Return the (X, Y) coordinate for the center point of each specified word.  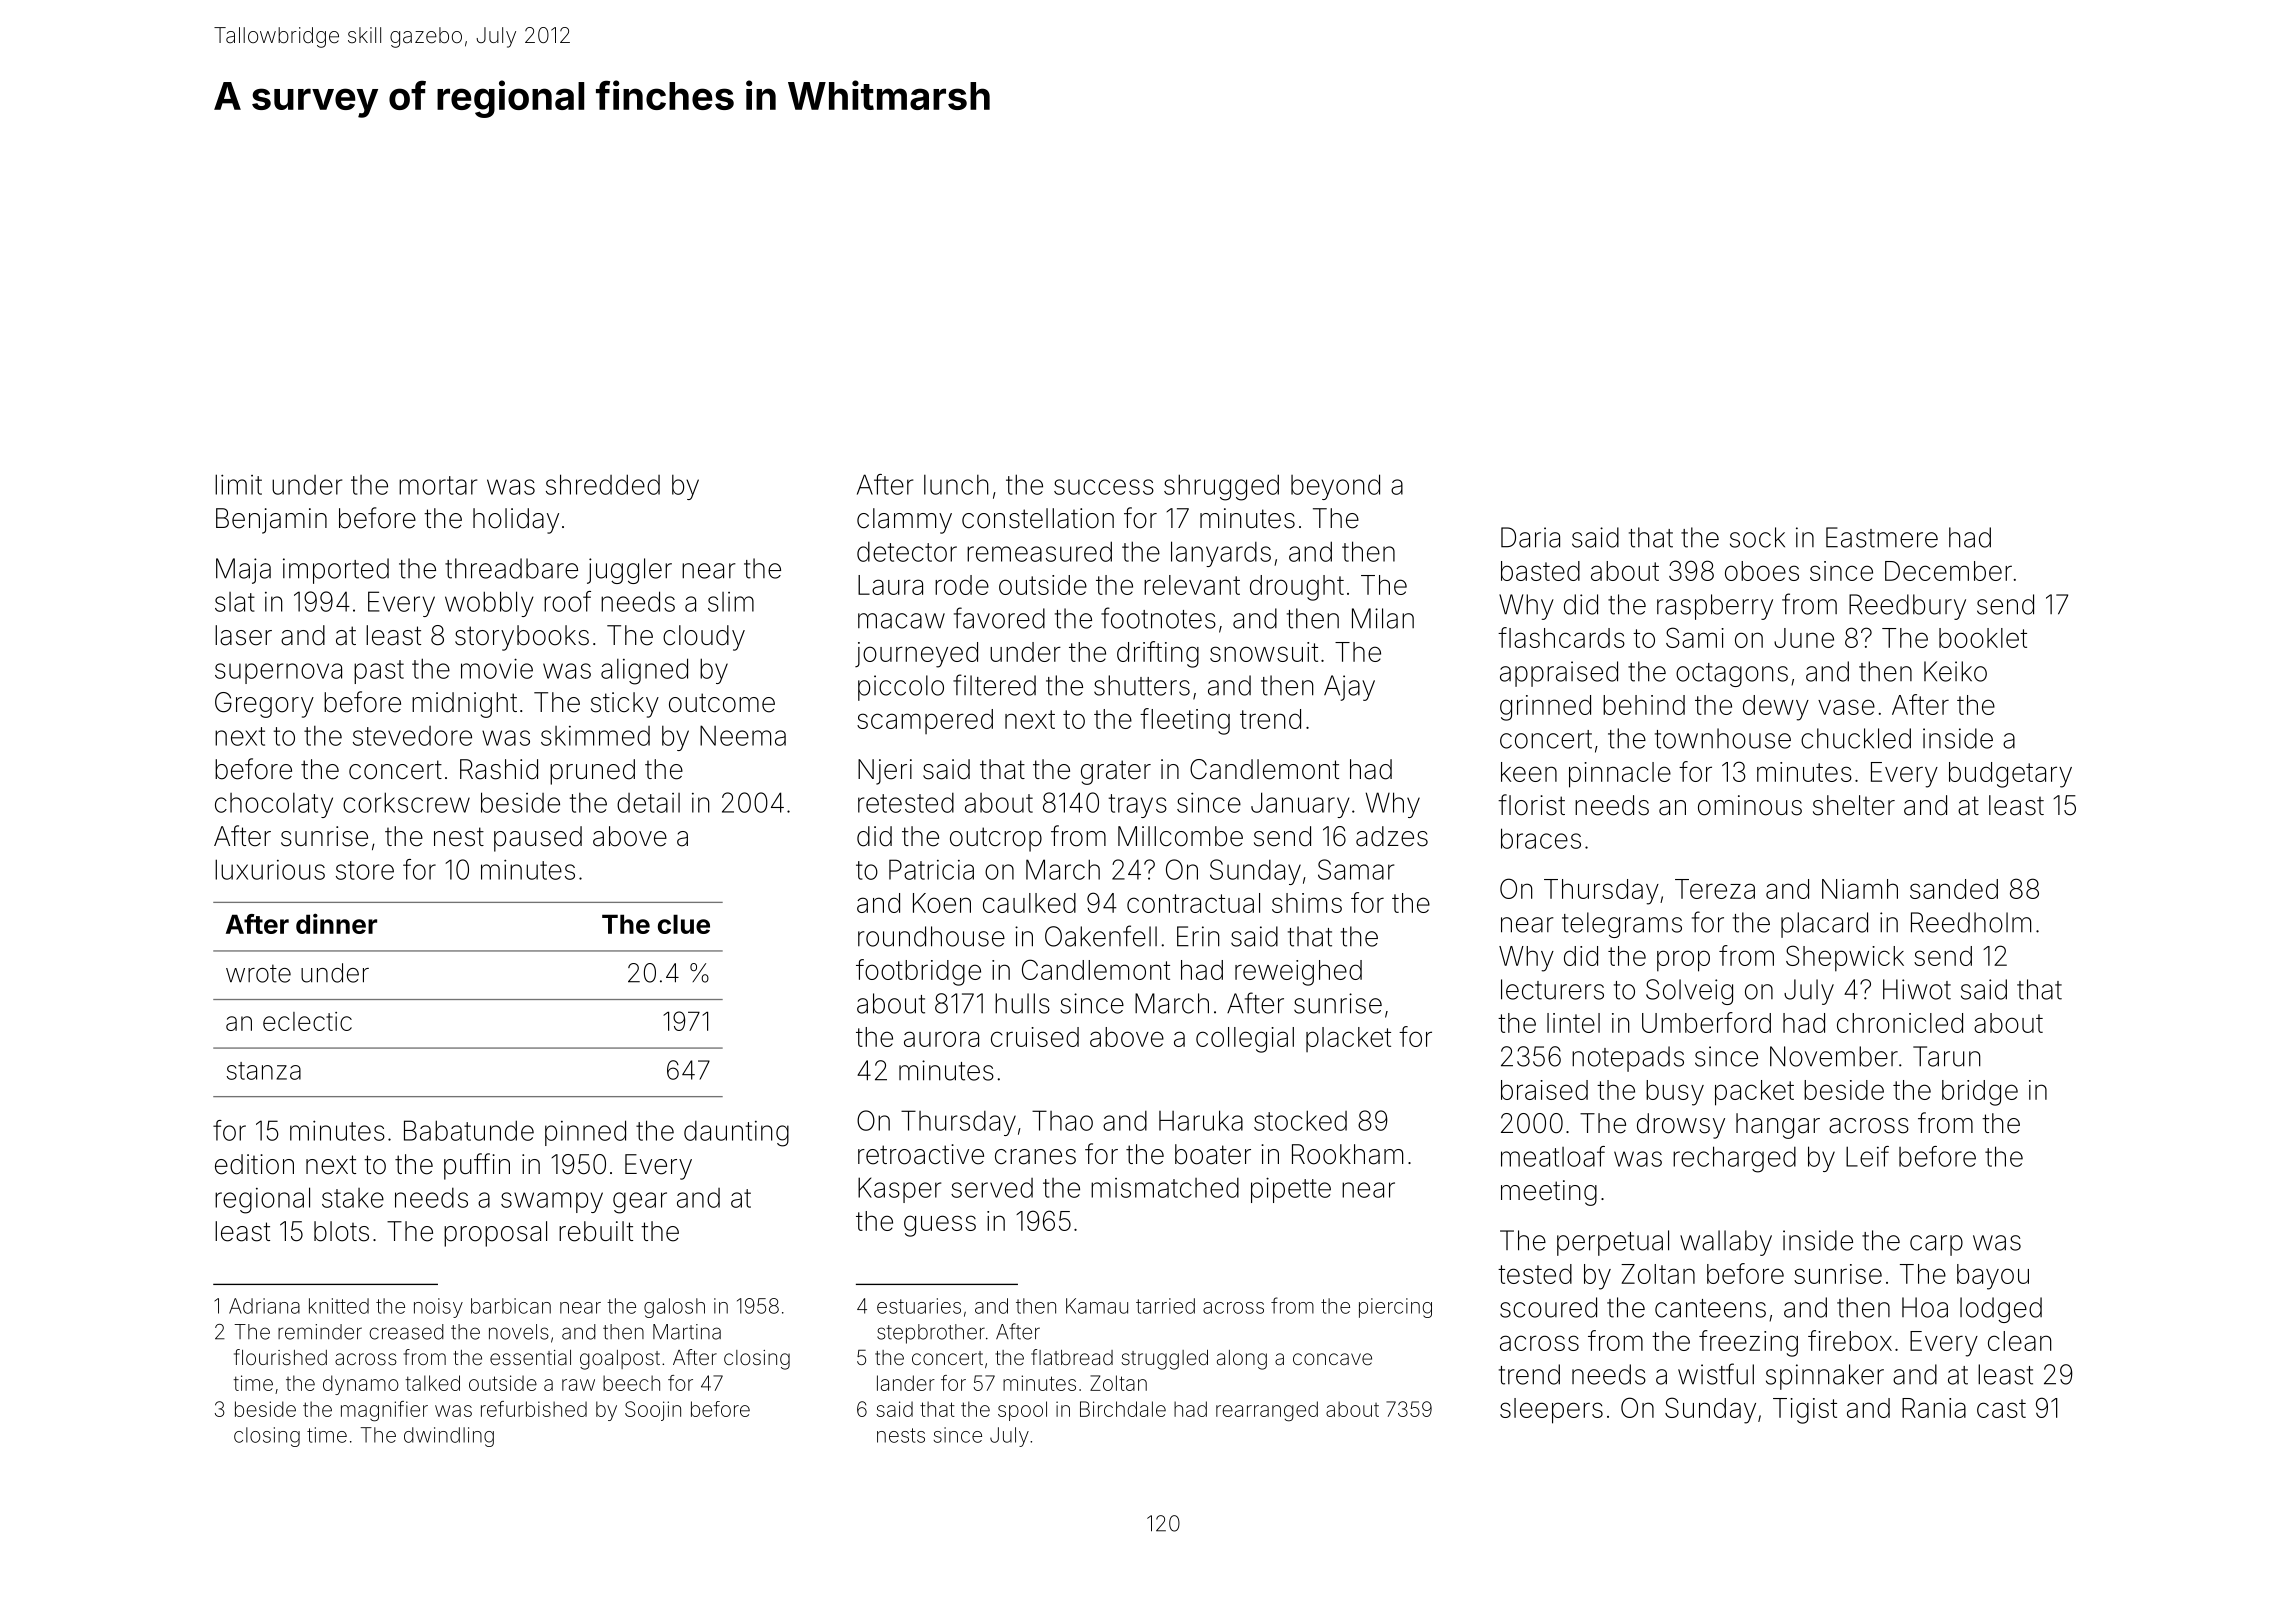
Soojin (653, 1411)
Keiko (1955, 671)
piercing (1395, 1308)
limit (238, 484)
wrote (258, 973)
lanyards (1221, 554)
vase (1846, 707)
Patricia (931, 869)
